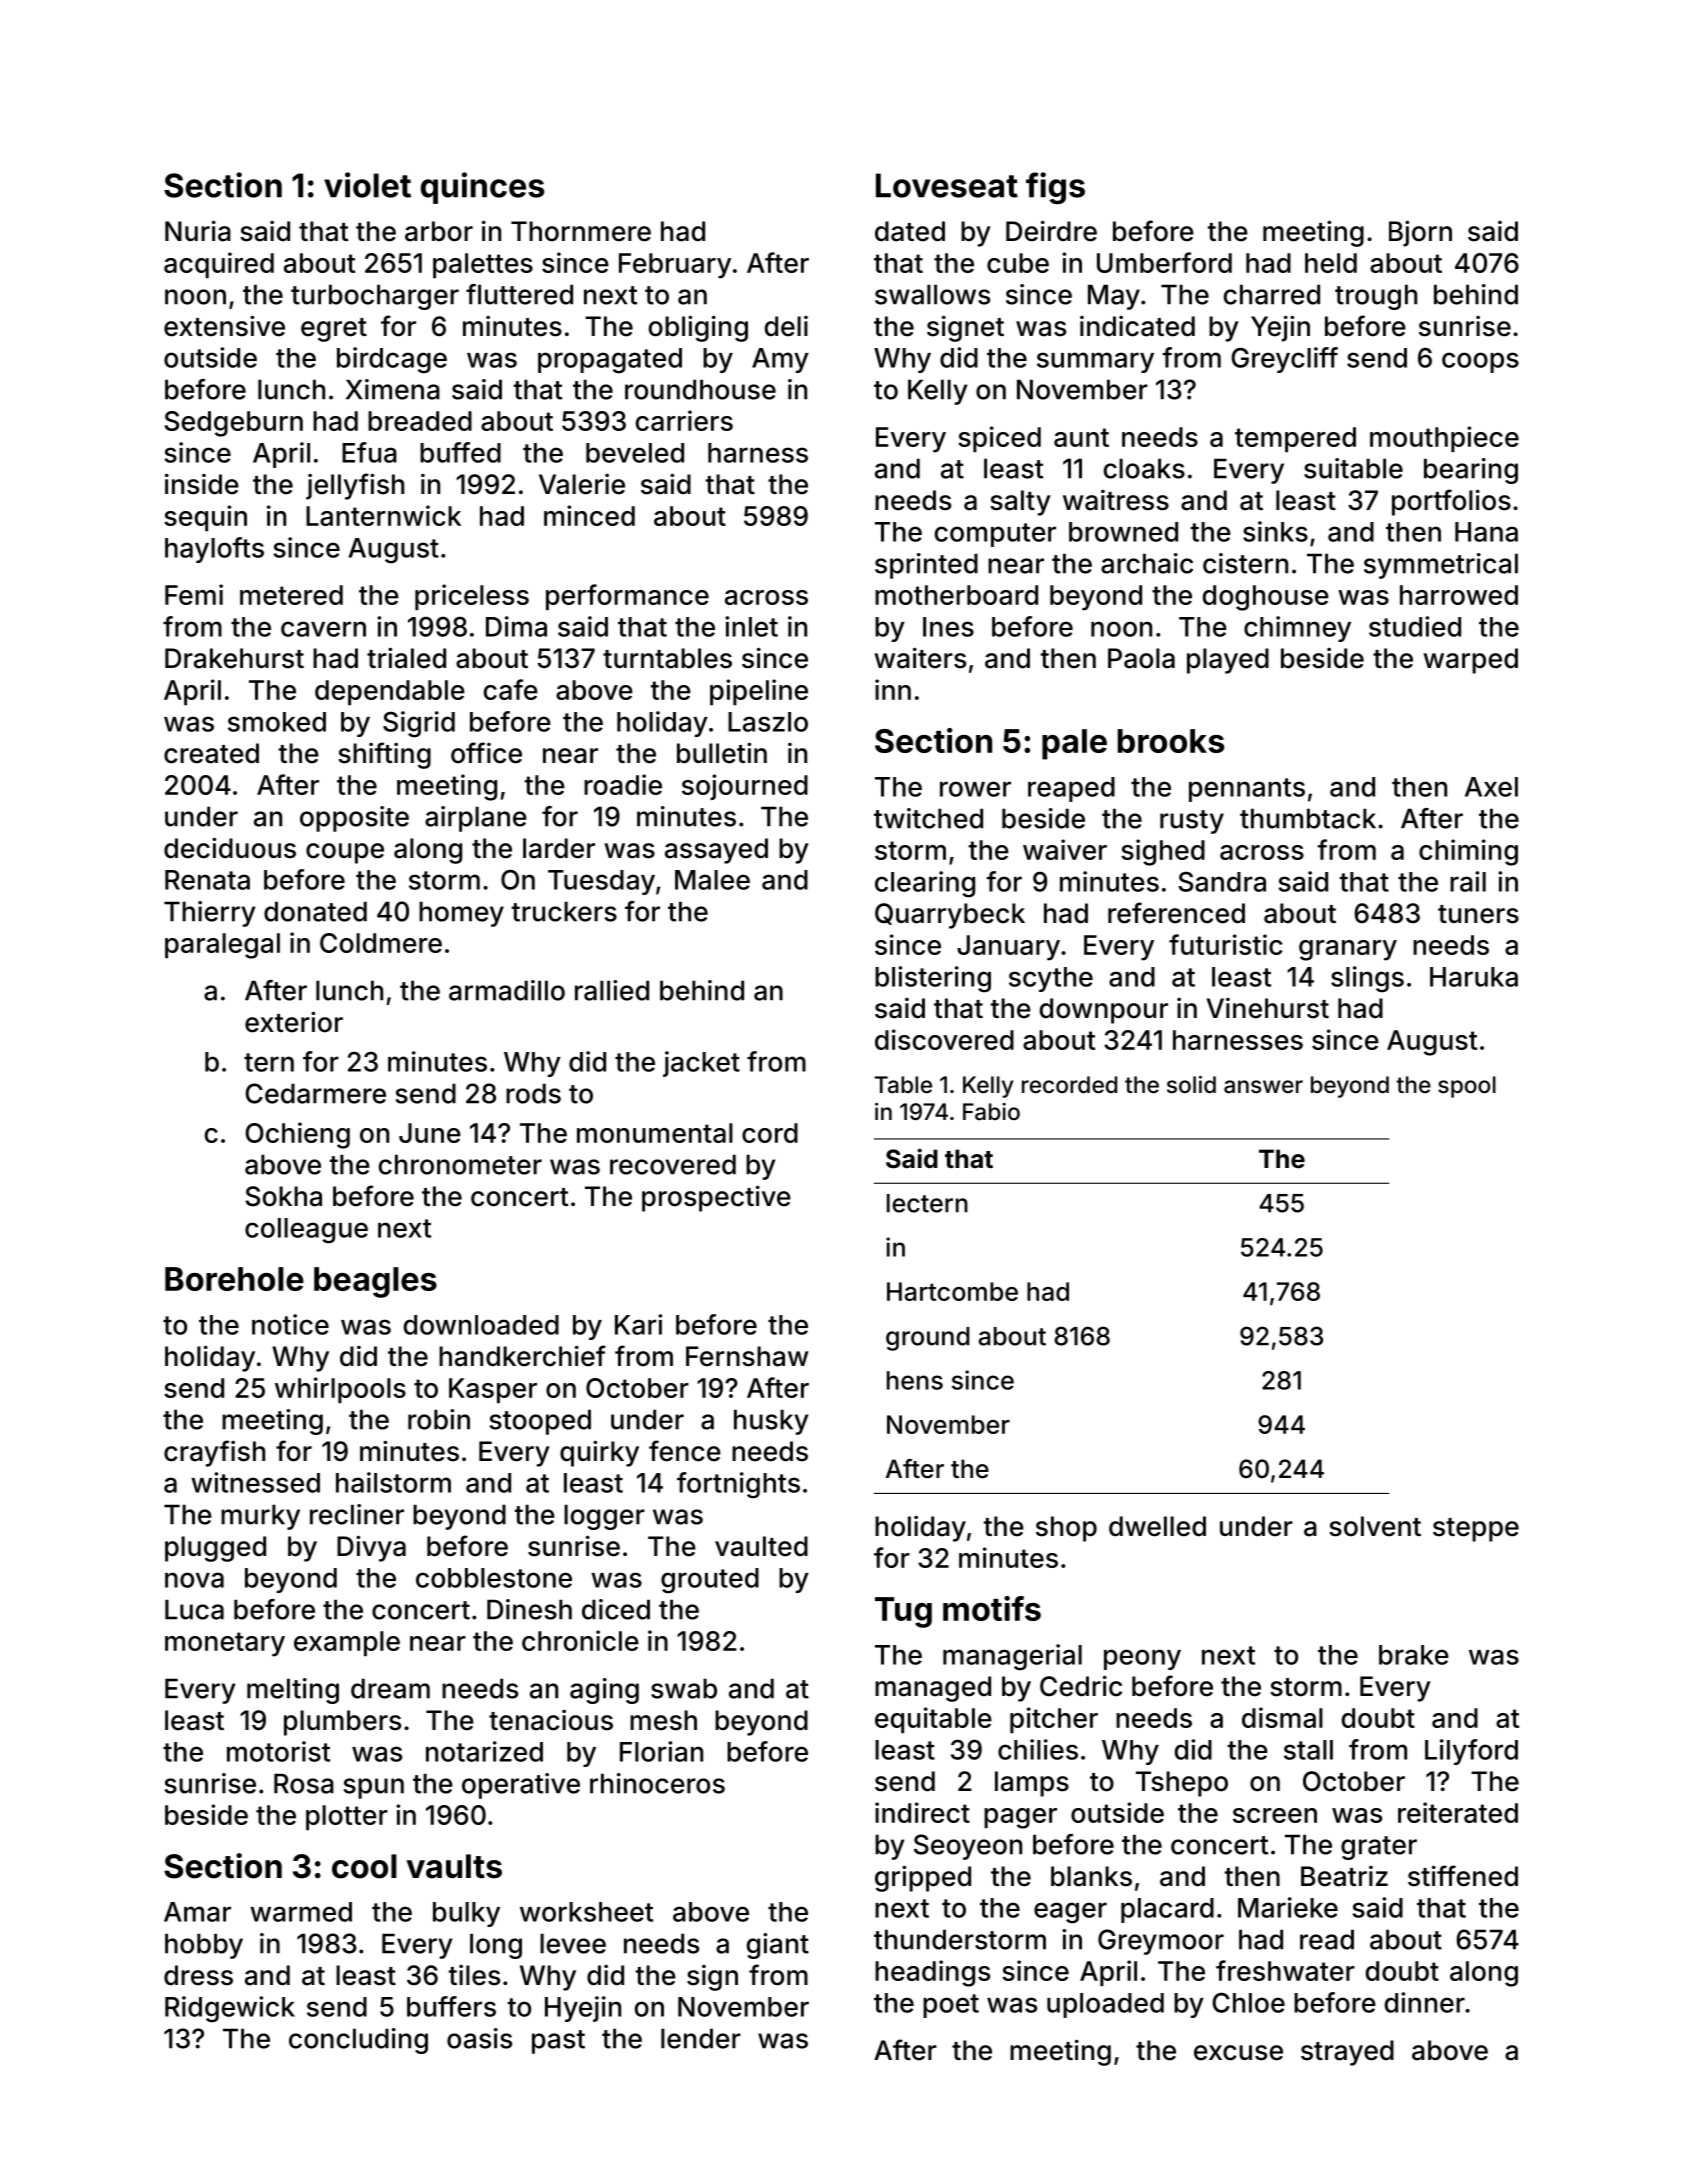  Describe the element at coordinates (751, 626) in the screenshot. I see `inlet` at that location.
